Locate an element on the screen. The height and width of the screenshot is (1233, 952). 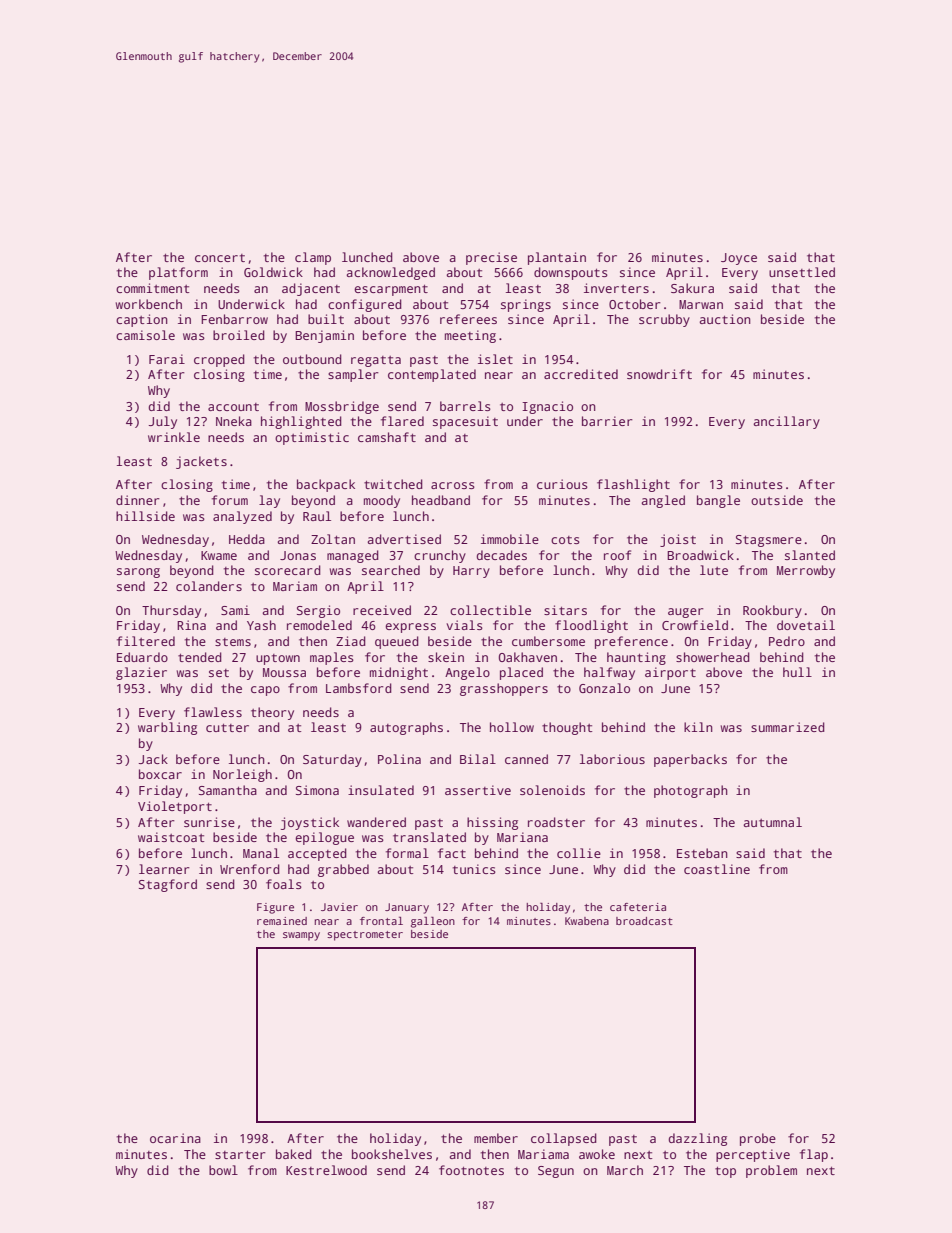
autumnal is located at coordinates (772, 822).
